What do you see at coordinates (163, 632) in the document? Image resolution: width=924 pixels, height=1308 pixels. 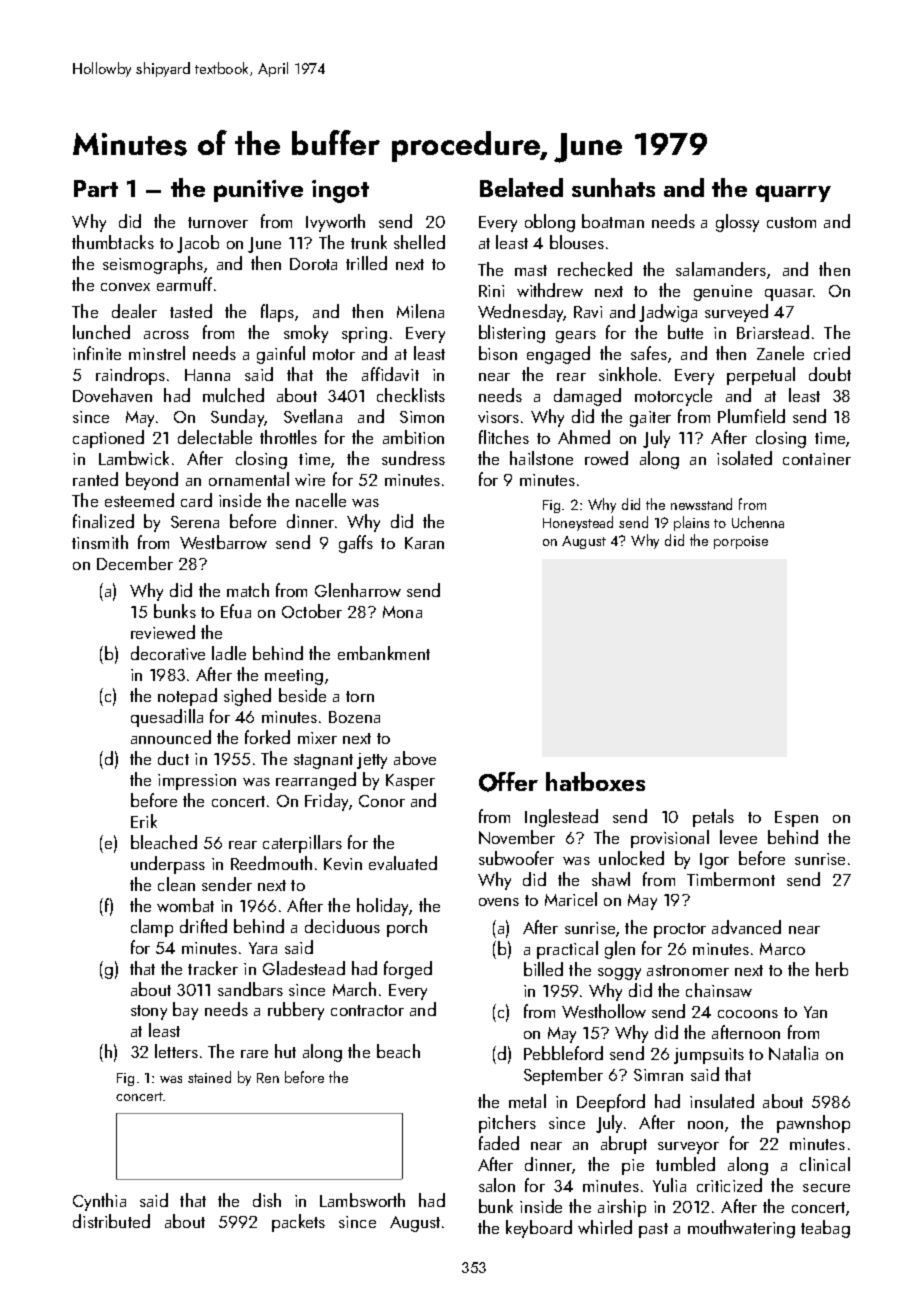 I see `reviewed` at bounding box center [163, 632].
